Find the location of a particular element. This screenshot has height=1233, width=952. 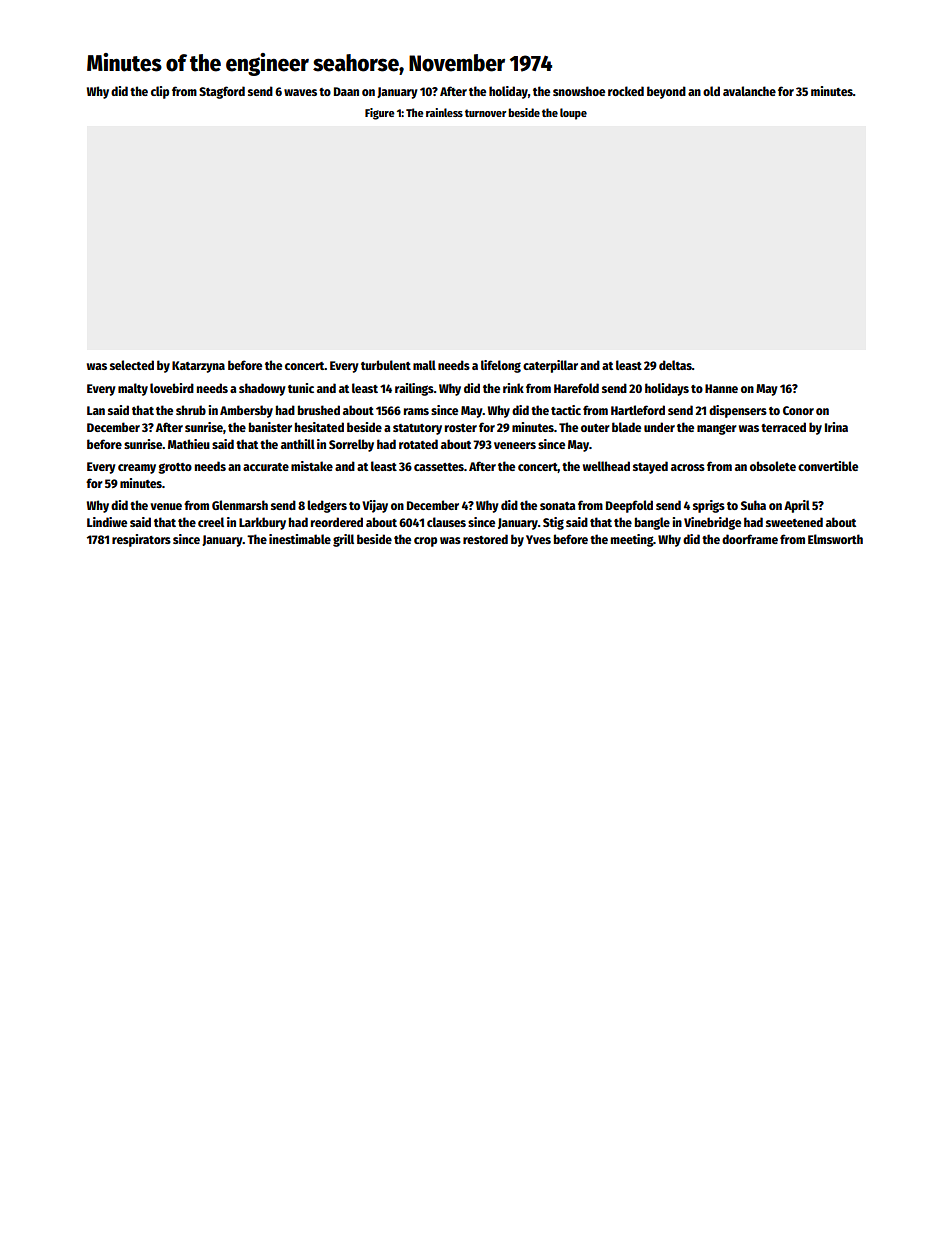

manger is located at coordinates (717, 429).
